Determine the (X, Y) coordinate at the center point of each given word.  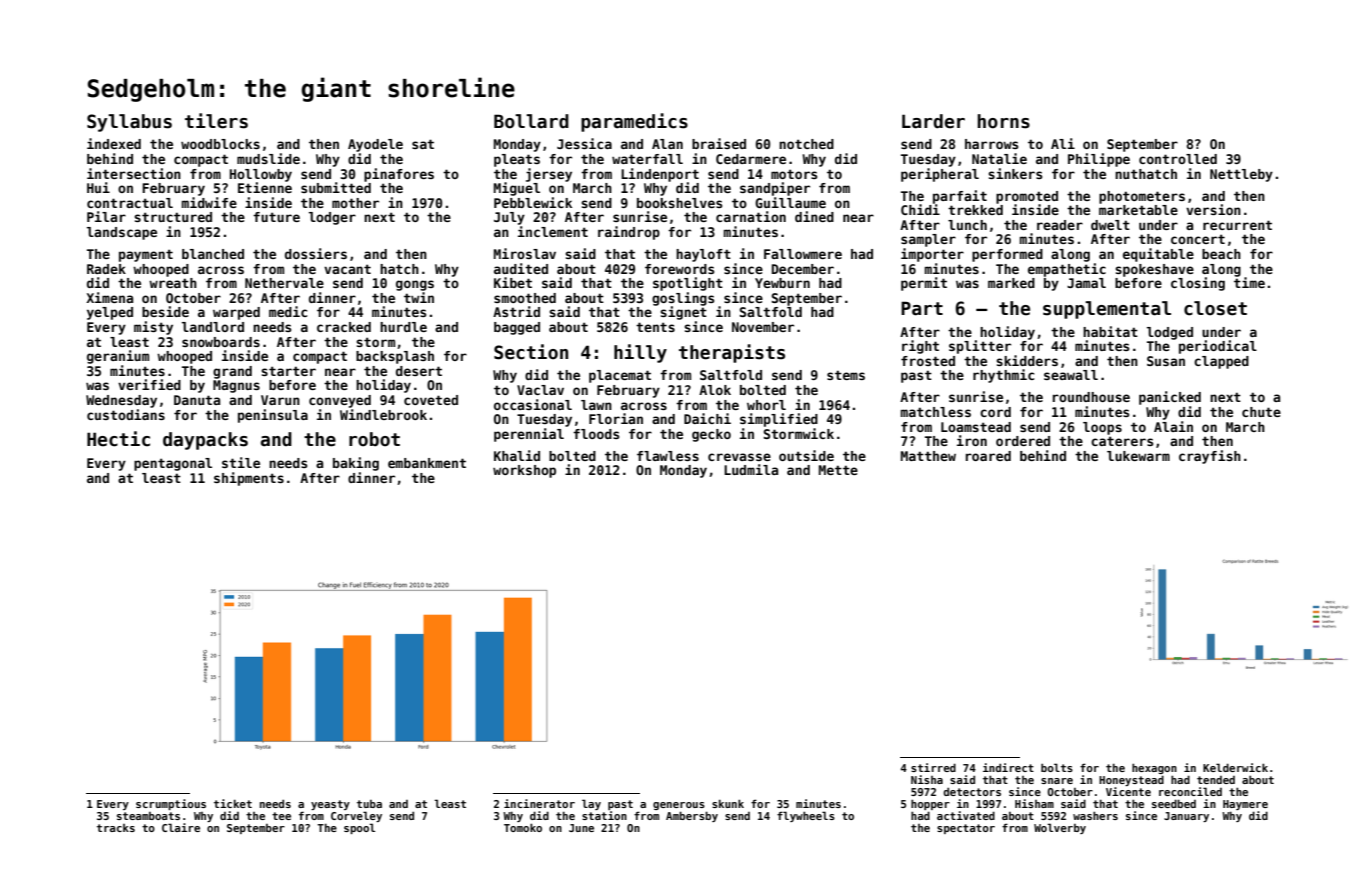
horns (1003, 121)
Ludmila (751, 469)
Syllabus (129, 123)
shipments (249, 479)
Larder (933, 121)
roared (988, 456)
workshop (524, 471)
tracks (116, 828)
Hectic (118, 439)
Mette (838, 470)
